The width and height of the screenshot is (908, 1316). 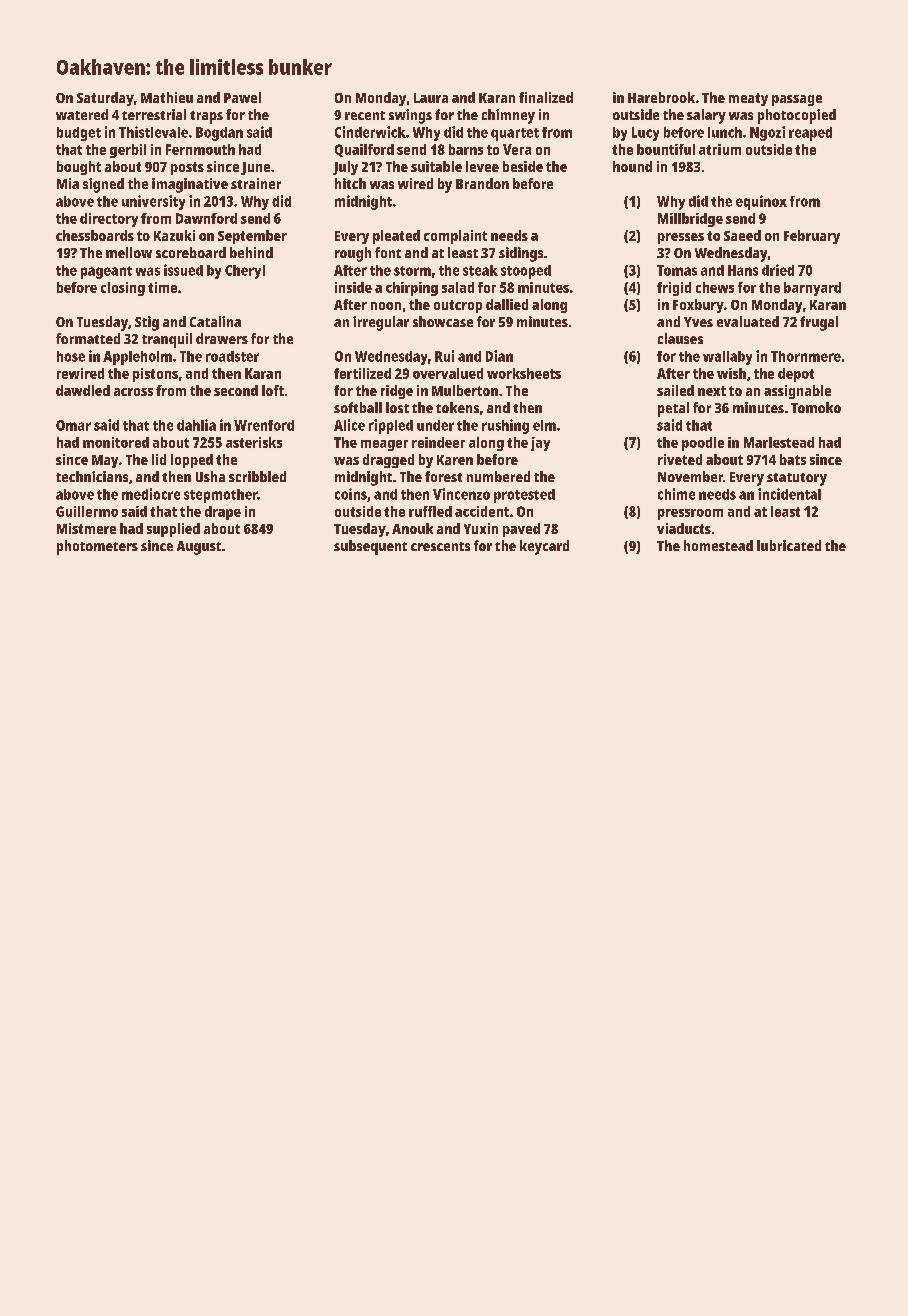 I want to click on supplied, so click(x=173, y=530).
